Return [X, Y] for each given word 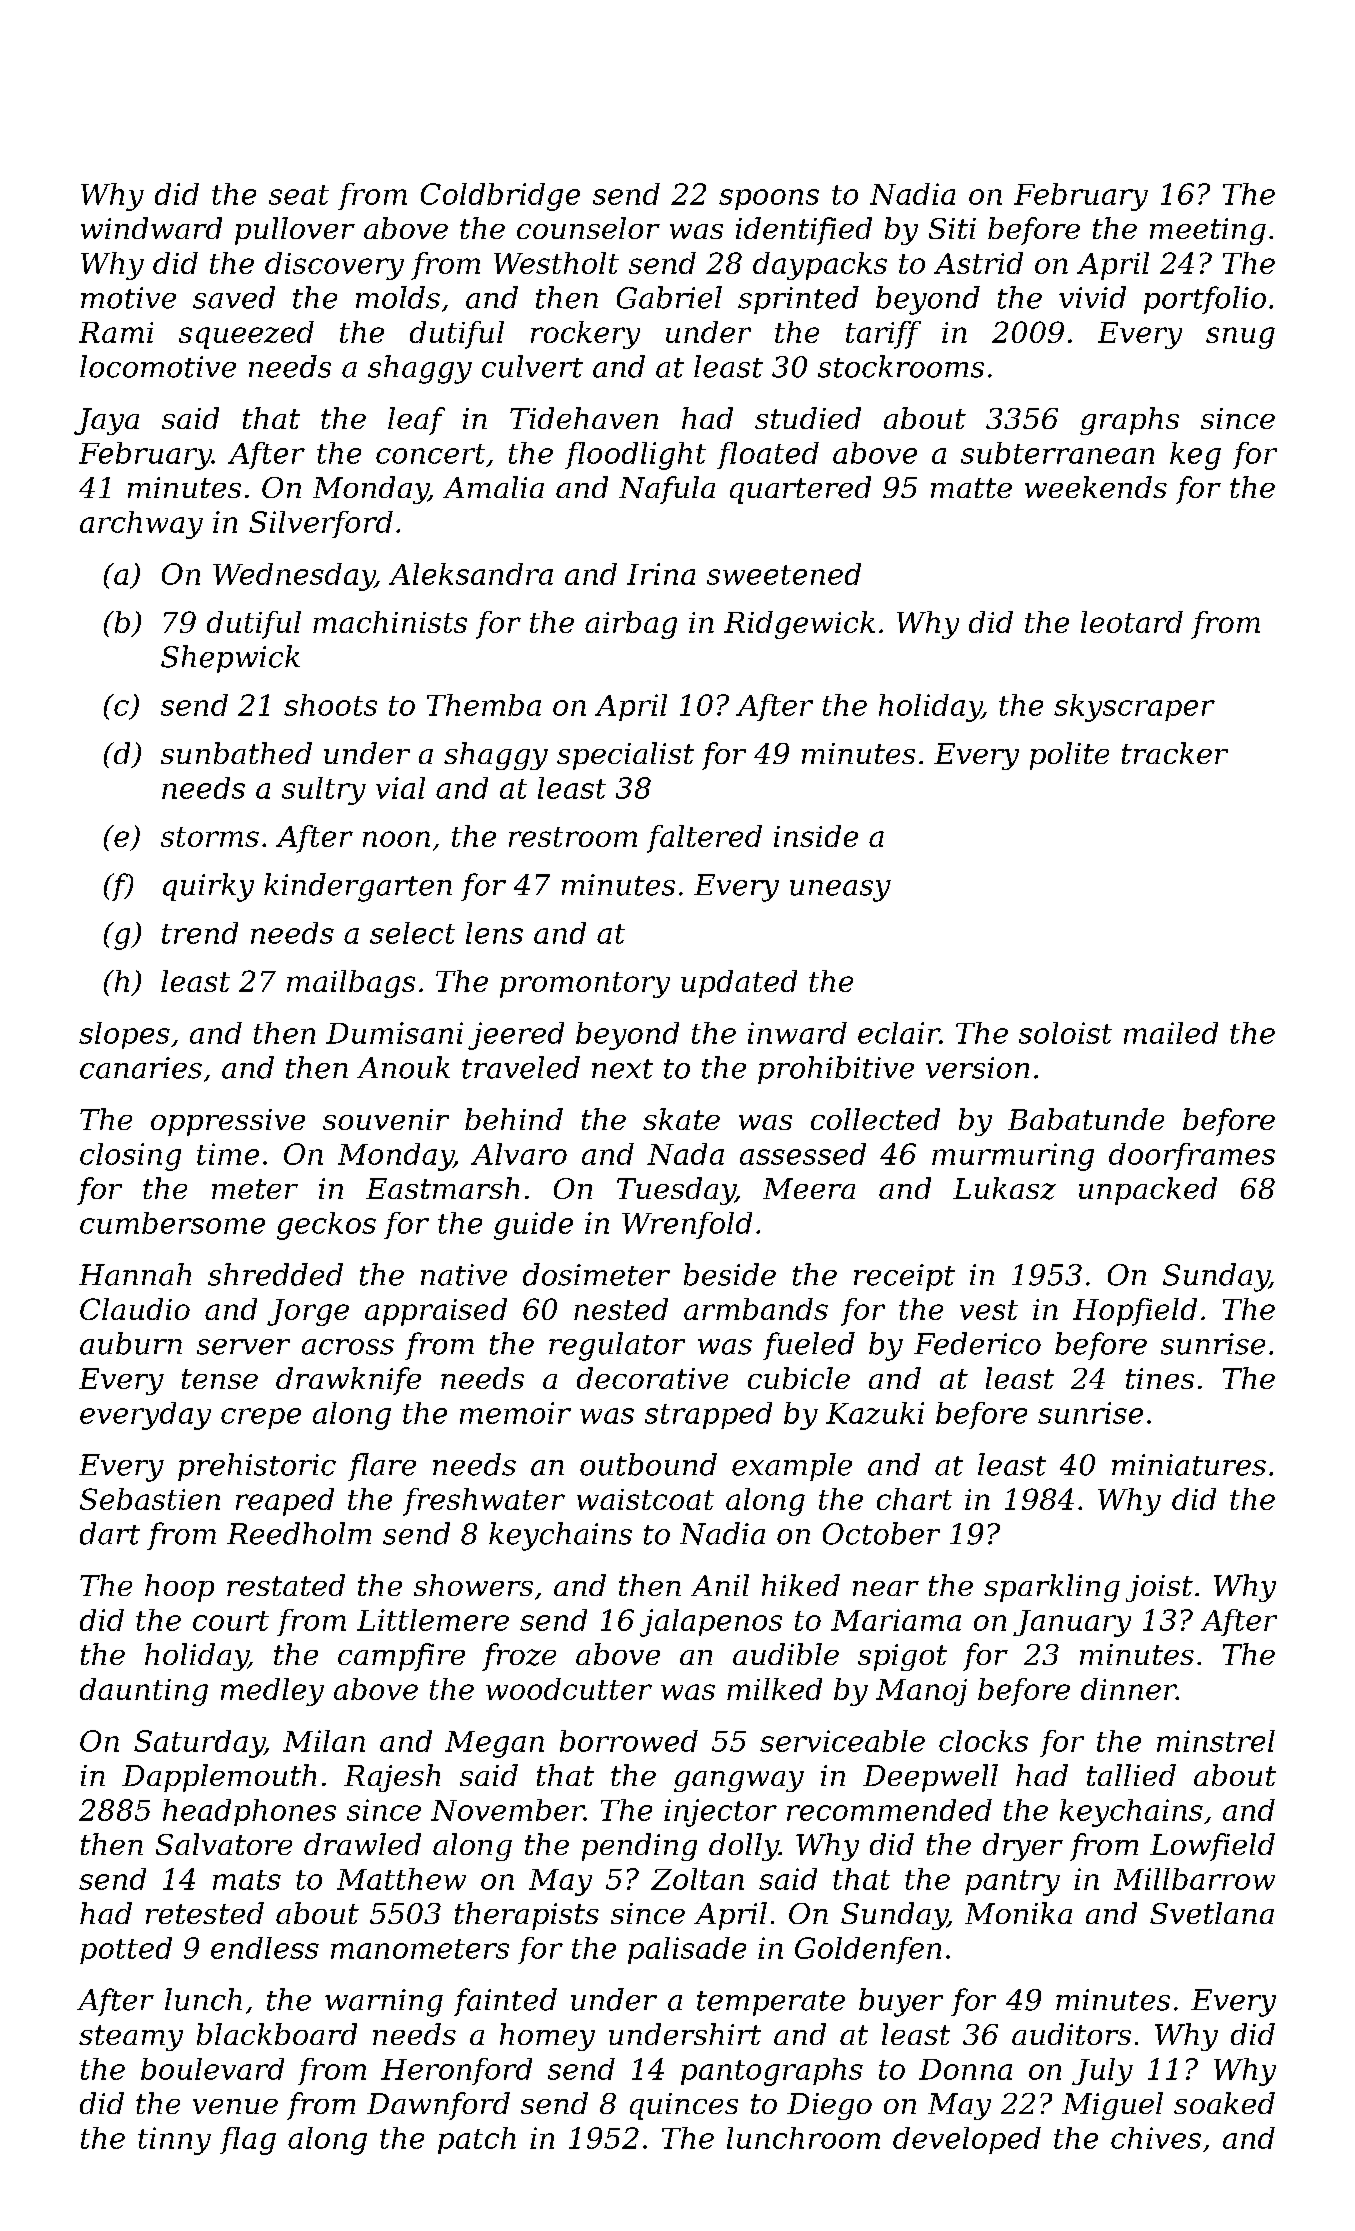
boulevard [212, 2069]
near [886, 1588]
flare [382, 1467]
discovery [334, 266]
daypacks [820, 266]
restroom [573, 837]
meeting [1208, 231]
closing [130, 1157]
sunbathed [236, 753]
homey [547, 2037]
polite [1069, 756]
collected [875, 1119]
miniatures [1189, 1465]
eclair [899, 1033]
